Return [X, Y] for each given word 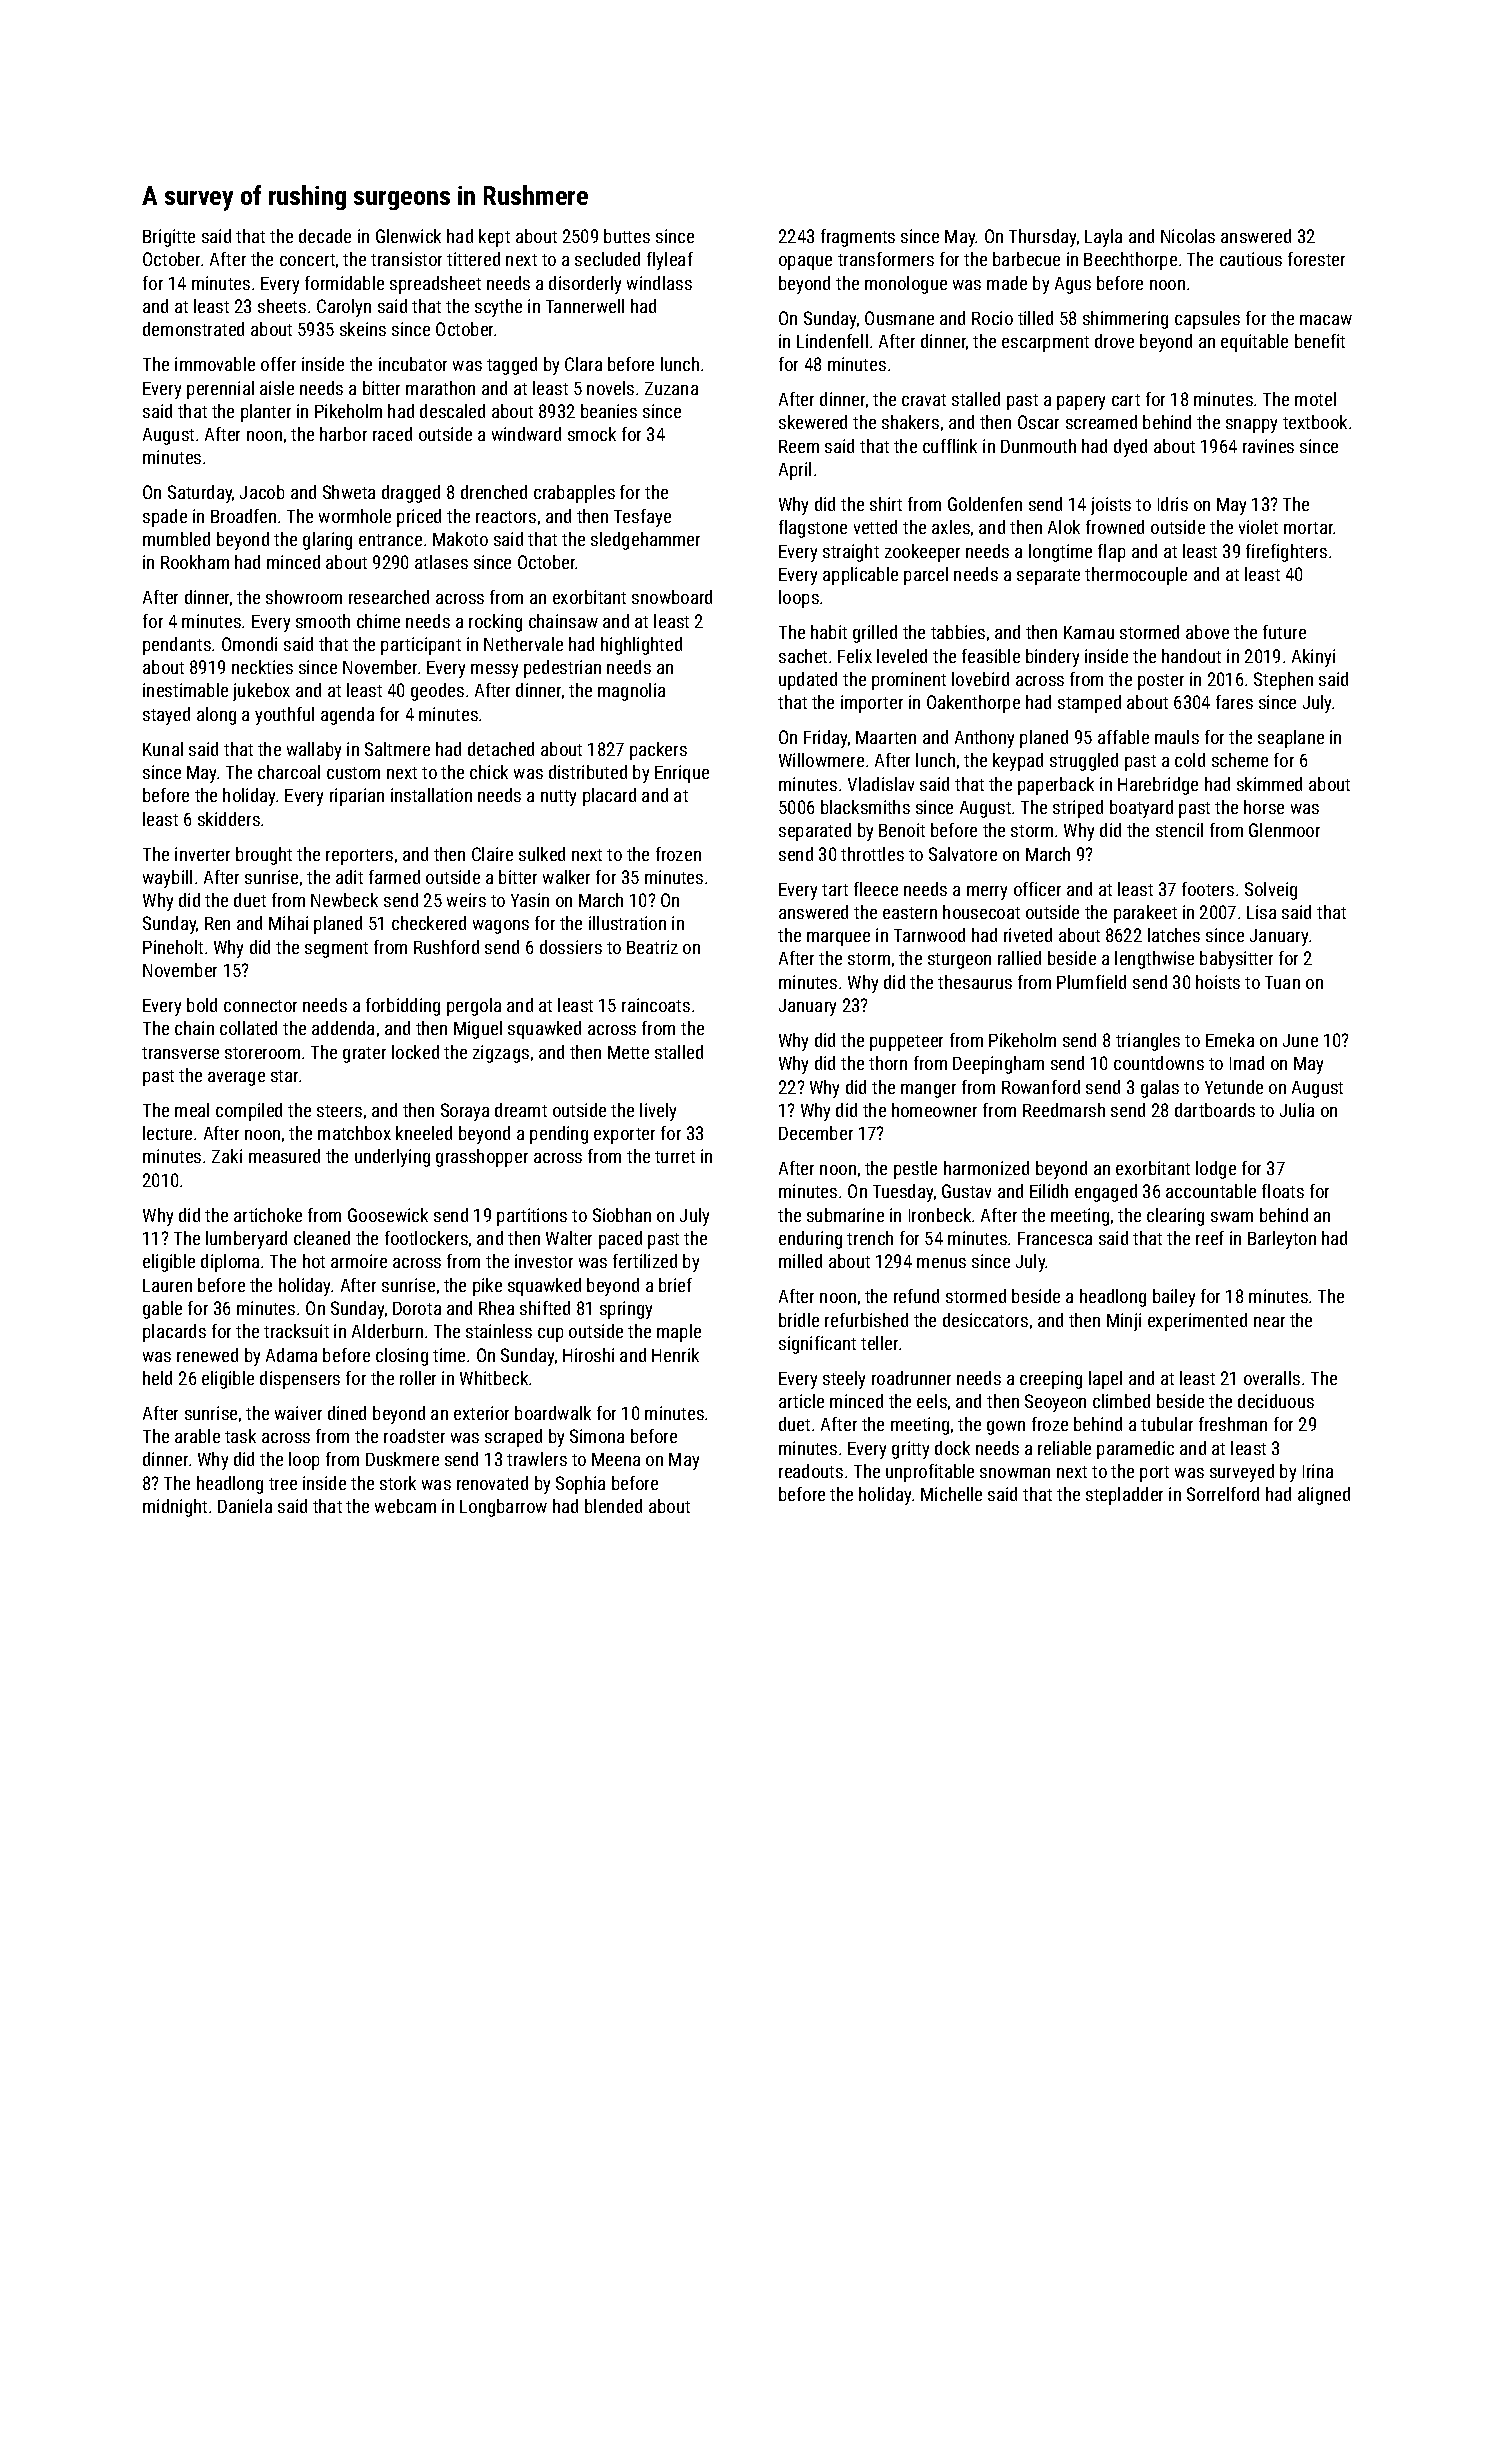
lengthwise [1154, 960]
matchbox [354, 1133]
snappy [1251, 426]
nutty [558, 798]
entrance [390, 540]
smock [592, 434]
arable [197, 1436]
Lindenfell [832, 341]
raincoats [656, 1005]
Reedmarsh [1064, 1110]
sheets [282, 306]
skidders [229, 819]
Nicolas [1188, 236]
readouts [811, 1471]
